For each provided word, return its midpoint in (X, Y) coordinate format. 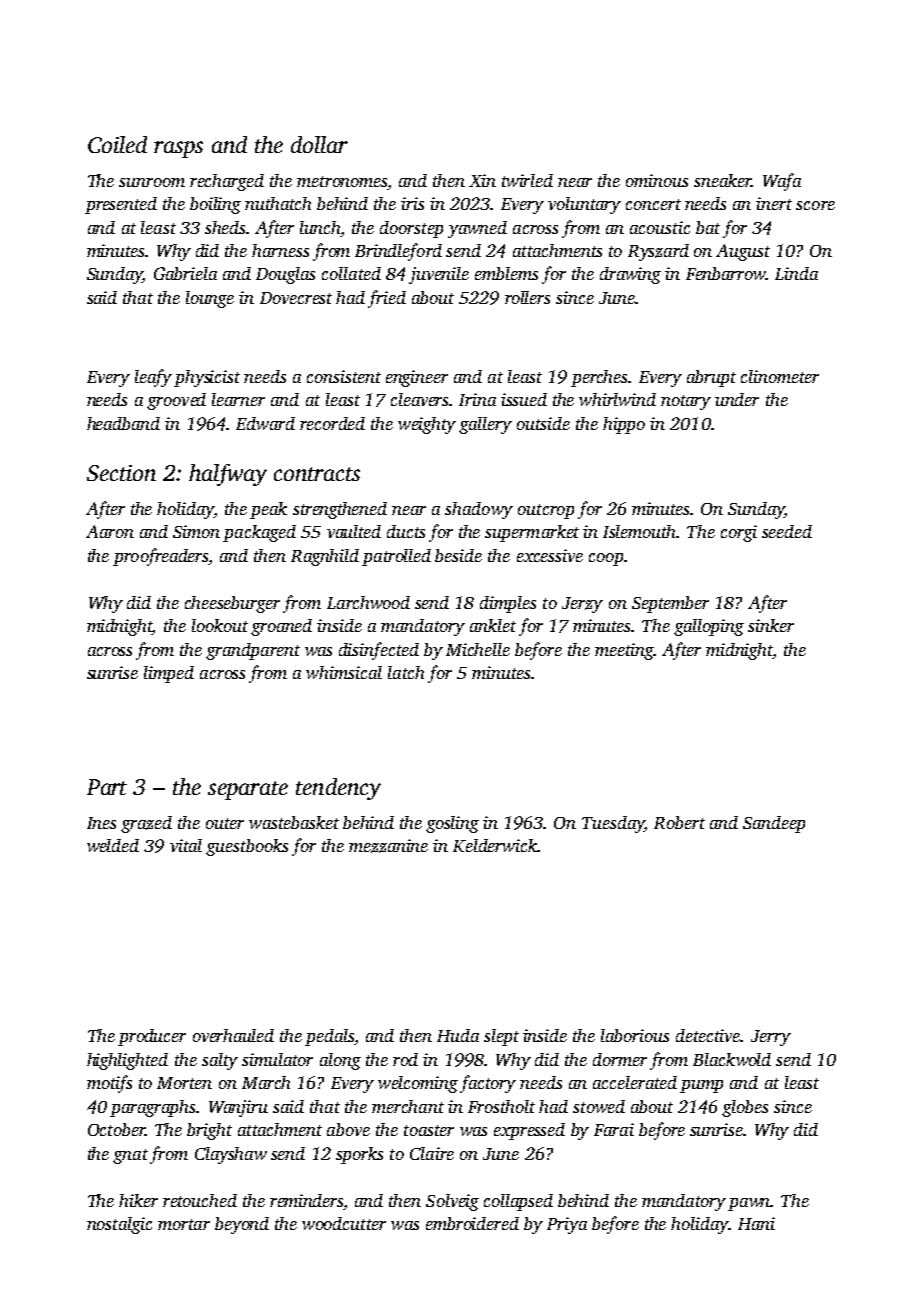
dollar (319, 144)
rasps (178, 149)
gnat (130, 1156)
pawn (749, 1204)
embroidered (472, 1223)
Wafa (782, 182)
